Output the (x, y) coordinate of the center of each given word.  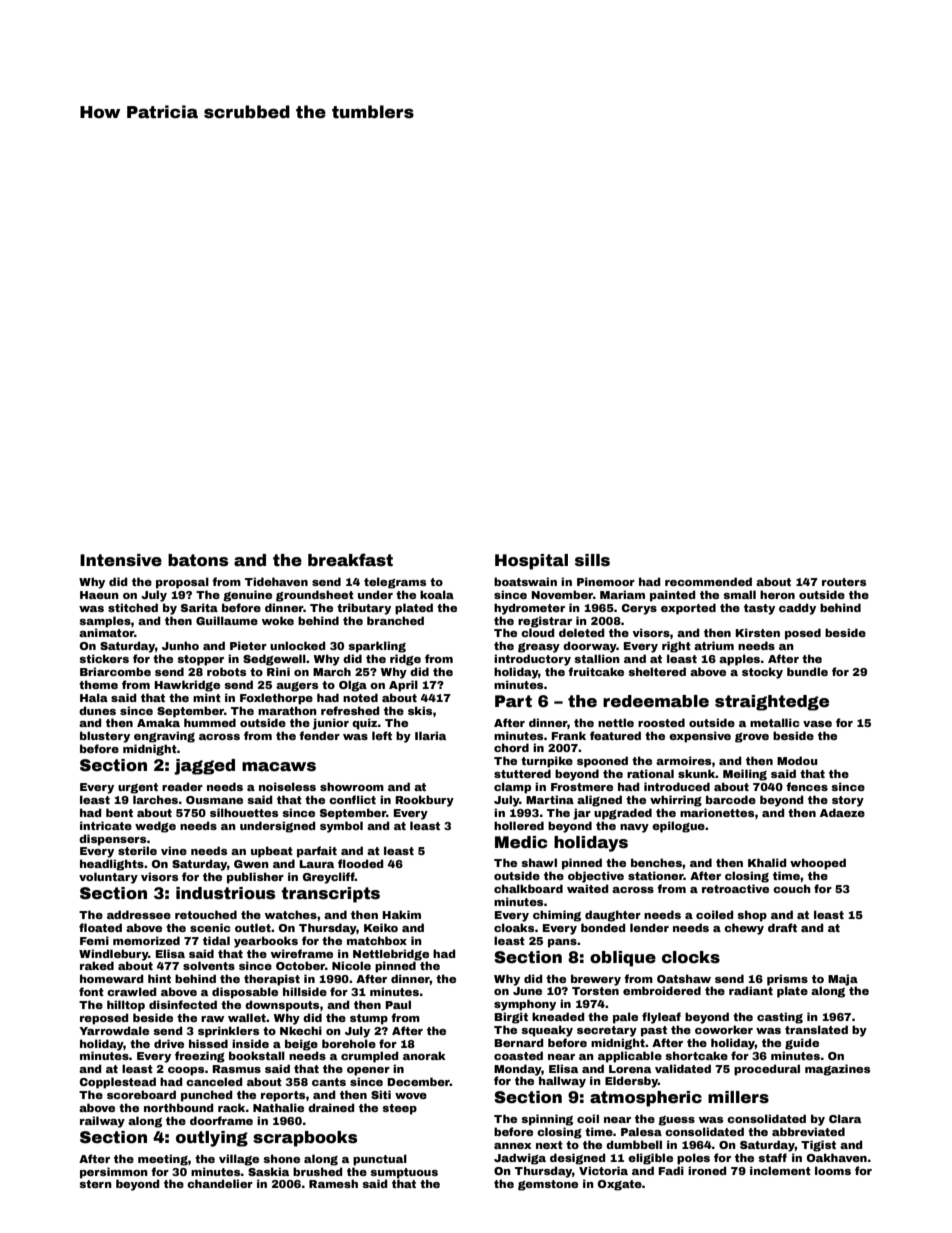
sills (592, 560)
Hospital (531, 562)
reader (182, 786)
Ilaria (430, 735)
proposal (182, 583)
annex (512, 1146)
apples (739, 660)
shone (281, 1158)
